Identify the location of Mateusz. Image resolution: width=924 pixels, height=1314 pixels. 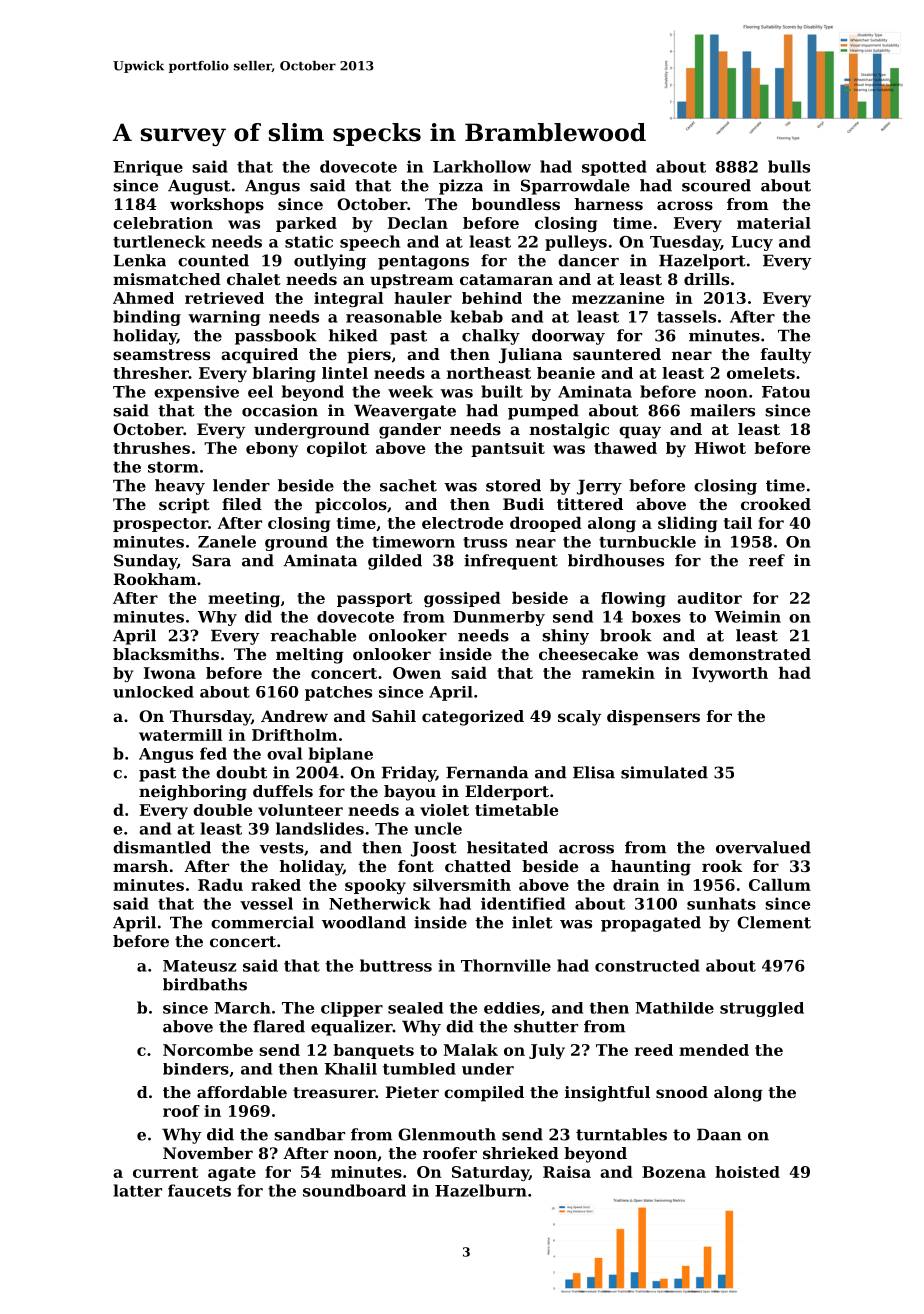
(199, 966).
